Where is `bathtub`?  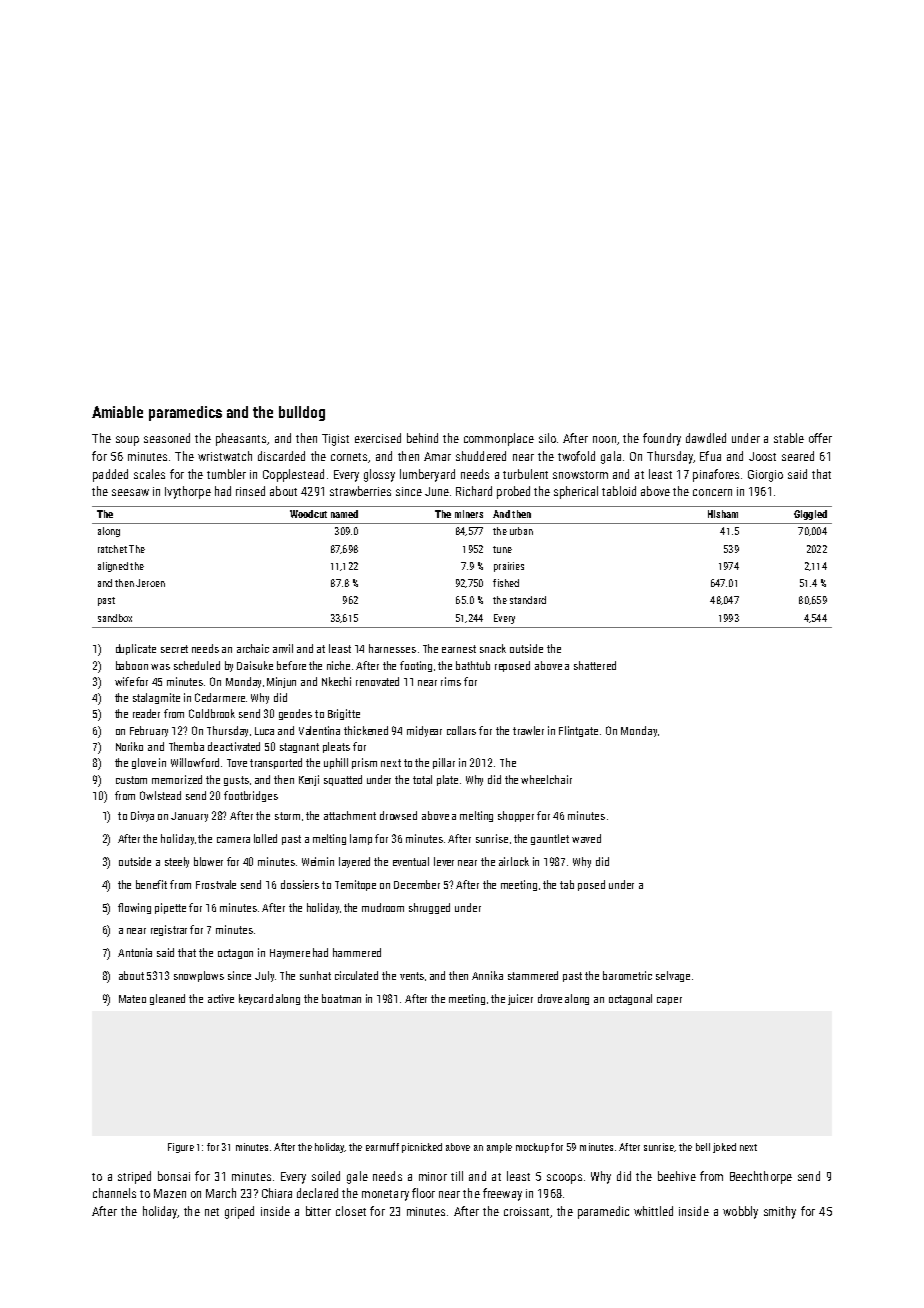
bathtub is located at coordinates (473, 665).
